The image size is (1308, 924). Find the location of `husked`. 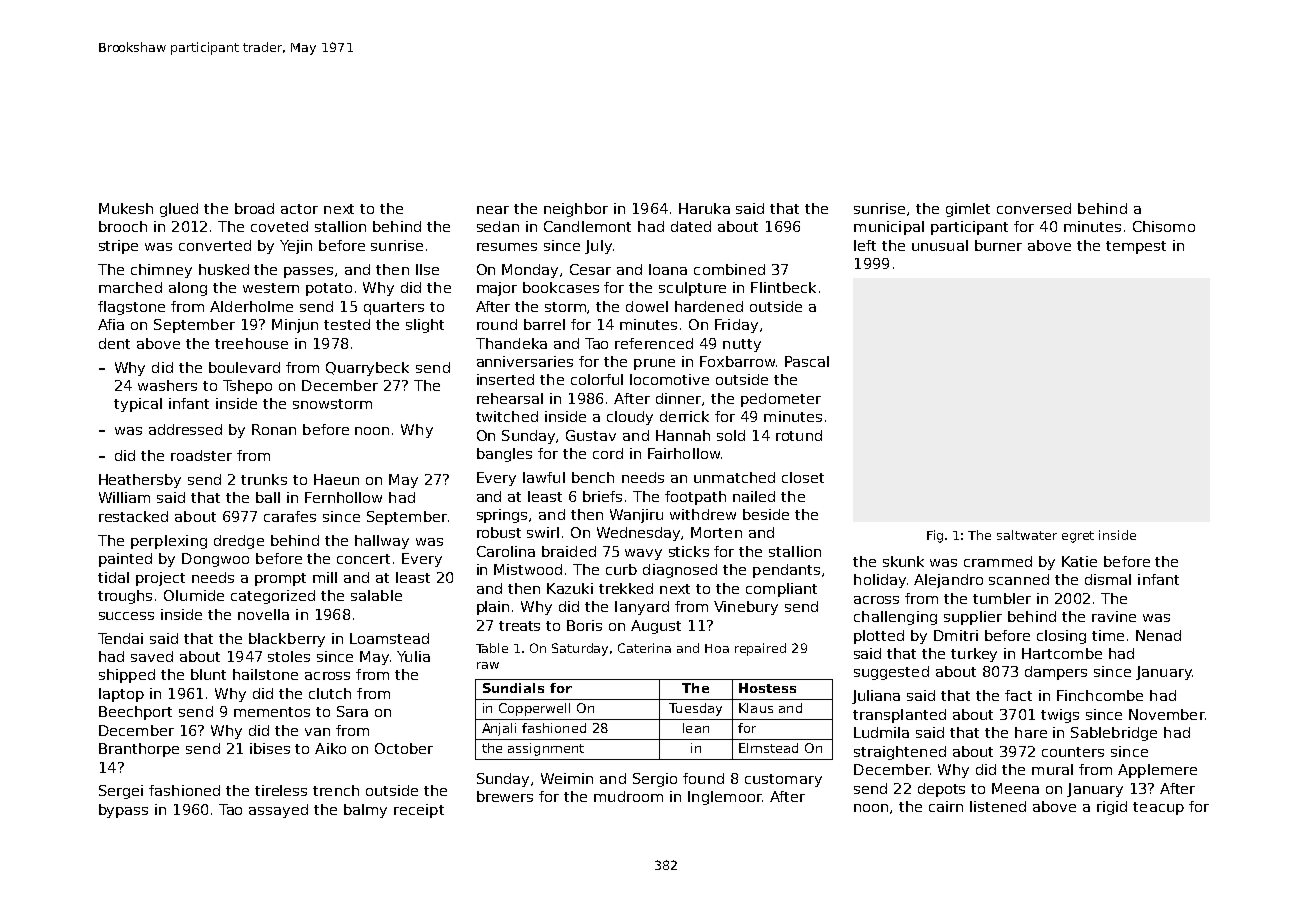

husked is located at coordinates (224, 269).
